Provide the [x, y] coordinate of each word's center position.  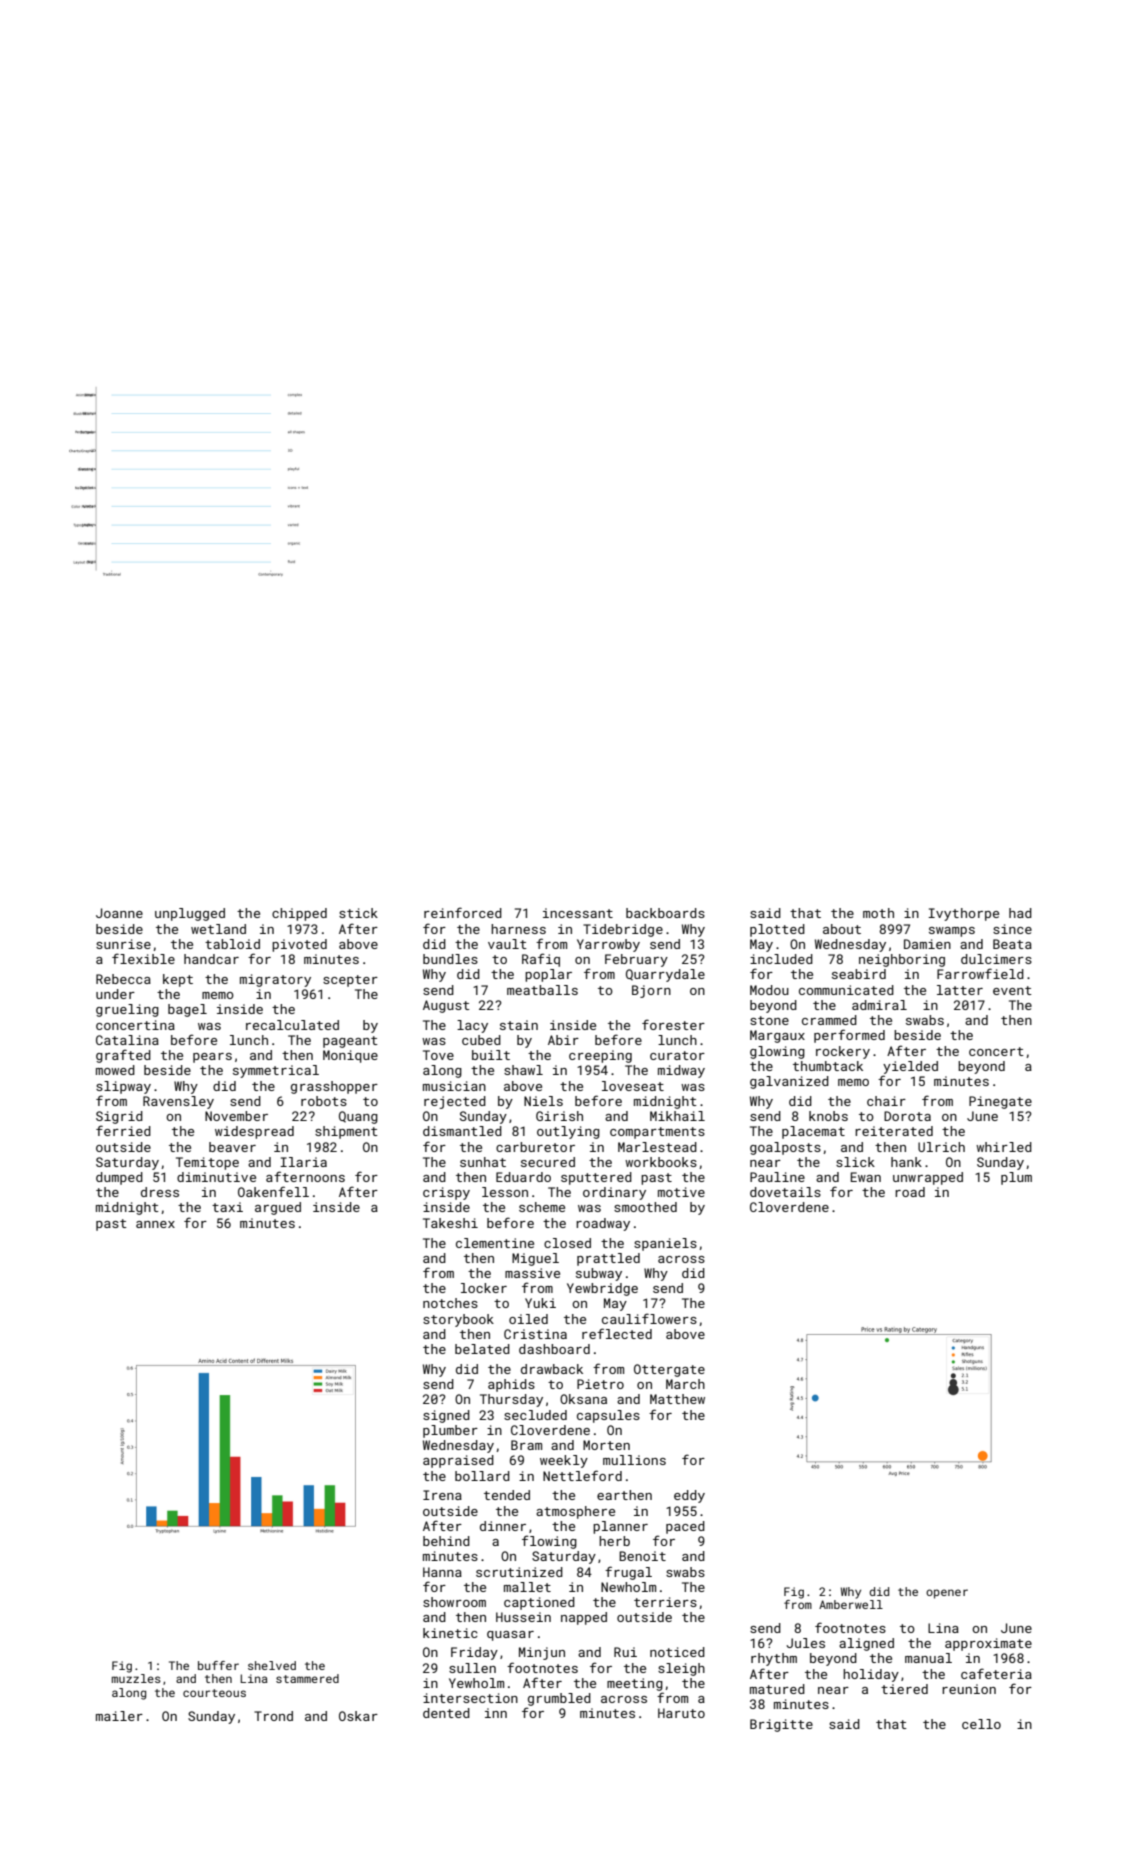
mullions [634, 1460]
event [1012, 990]
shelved [272, 1665]
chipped [299, 914]
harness [518, 929]
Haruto [681, 1713]
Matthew [677, 1399]
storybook [458, 1320]
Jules [805, 1643]
